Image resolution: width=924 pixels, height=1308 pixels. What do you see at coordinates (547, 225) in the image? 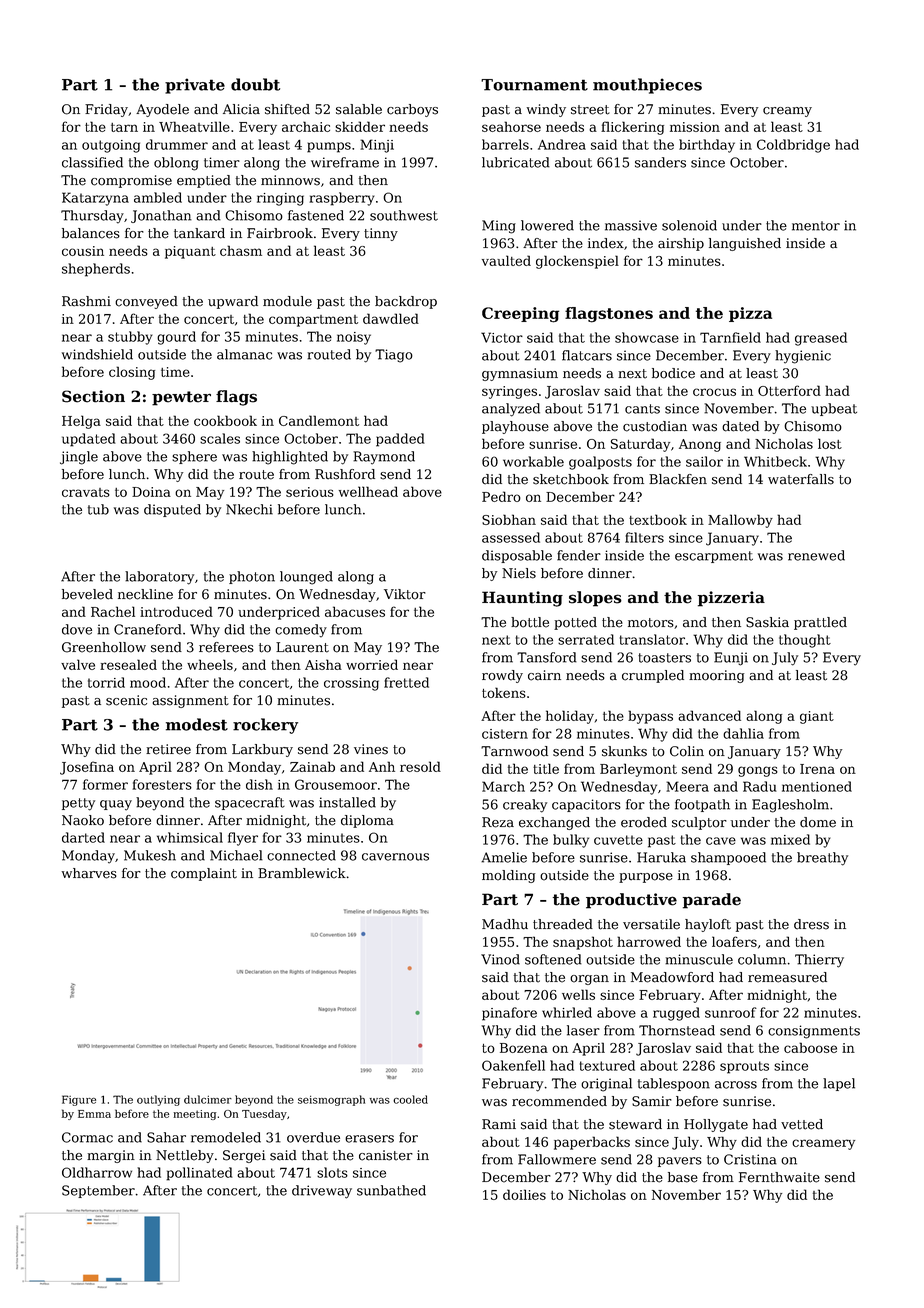
I see `lowered` at bounding box center [547, 225].
